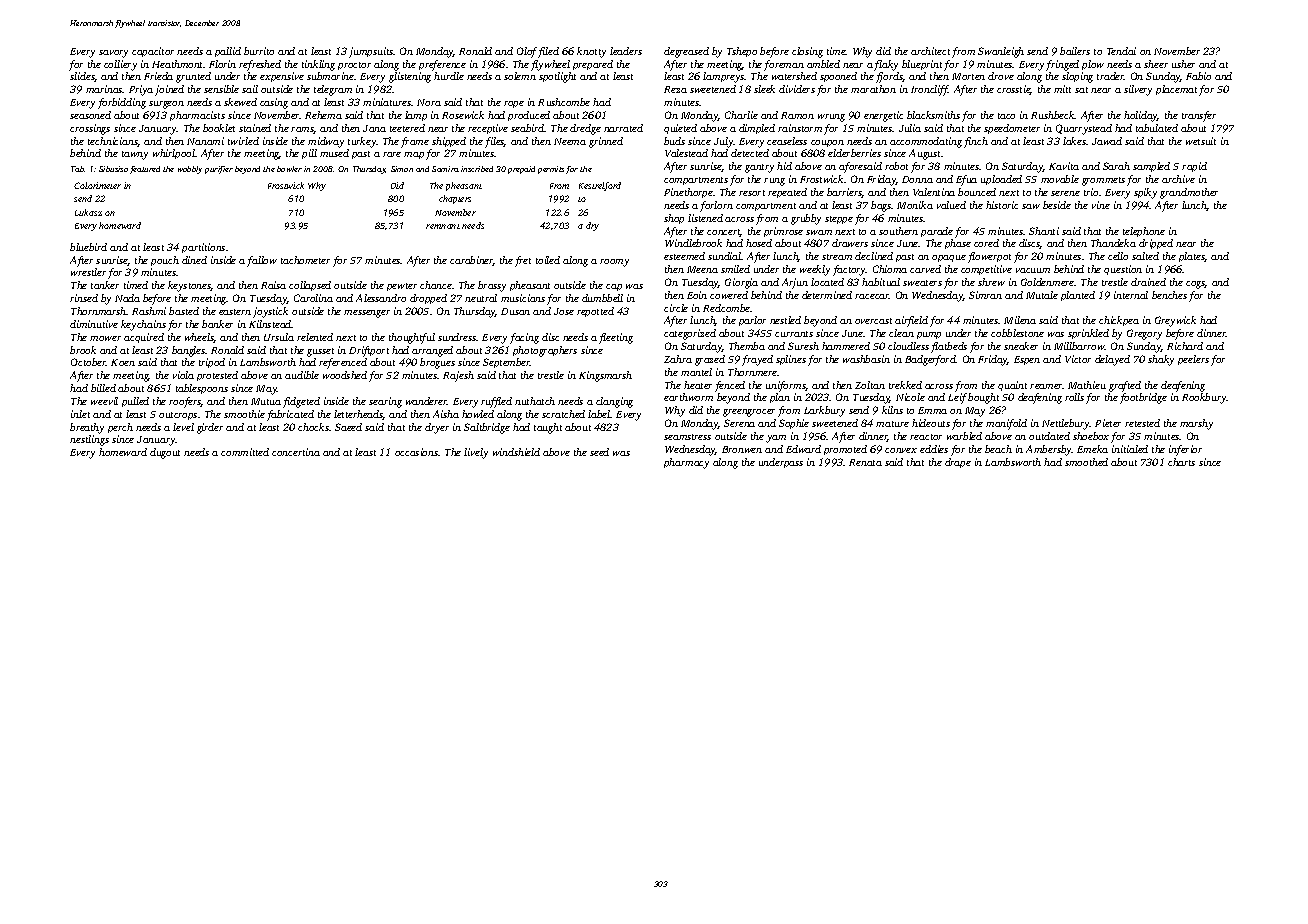 This page has width=1308, height=924. What do you see at coordinates (1198, 76) in the page?
I see `Fabio` at bounding box center [1198, 76].
